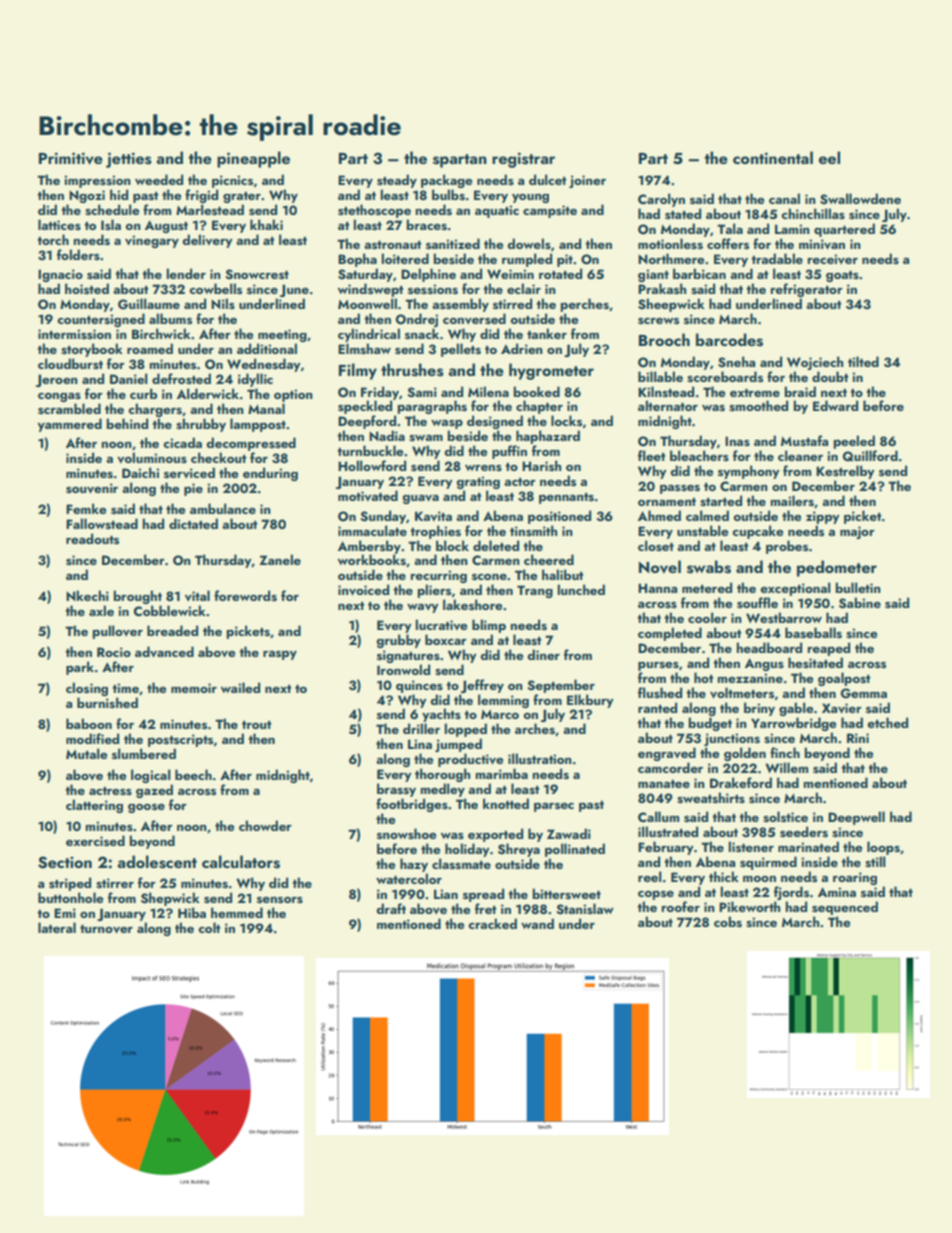 The height and width of the document is (1233, 952). I want to click on Gemma, so click(864, 693).
